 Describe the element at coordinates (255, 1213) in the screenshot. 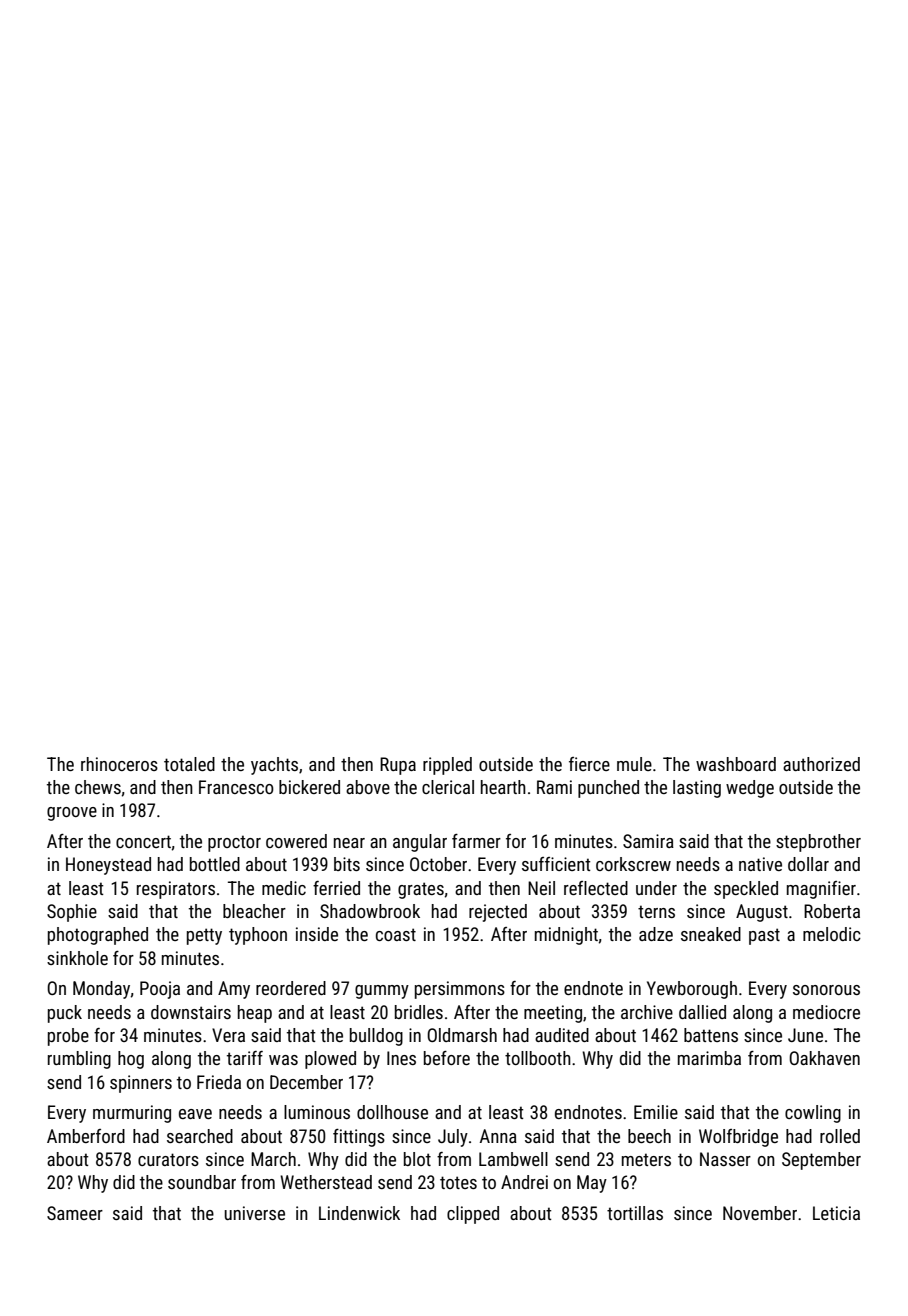

I see `universe` at that location.
